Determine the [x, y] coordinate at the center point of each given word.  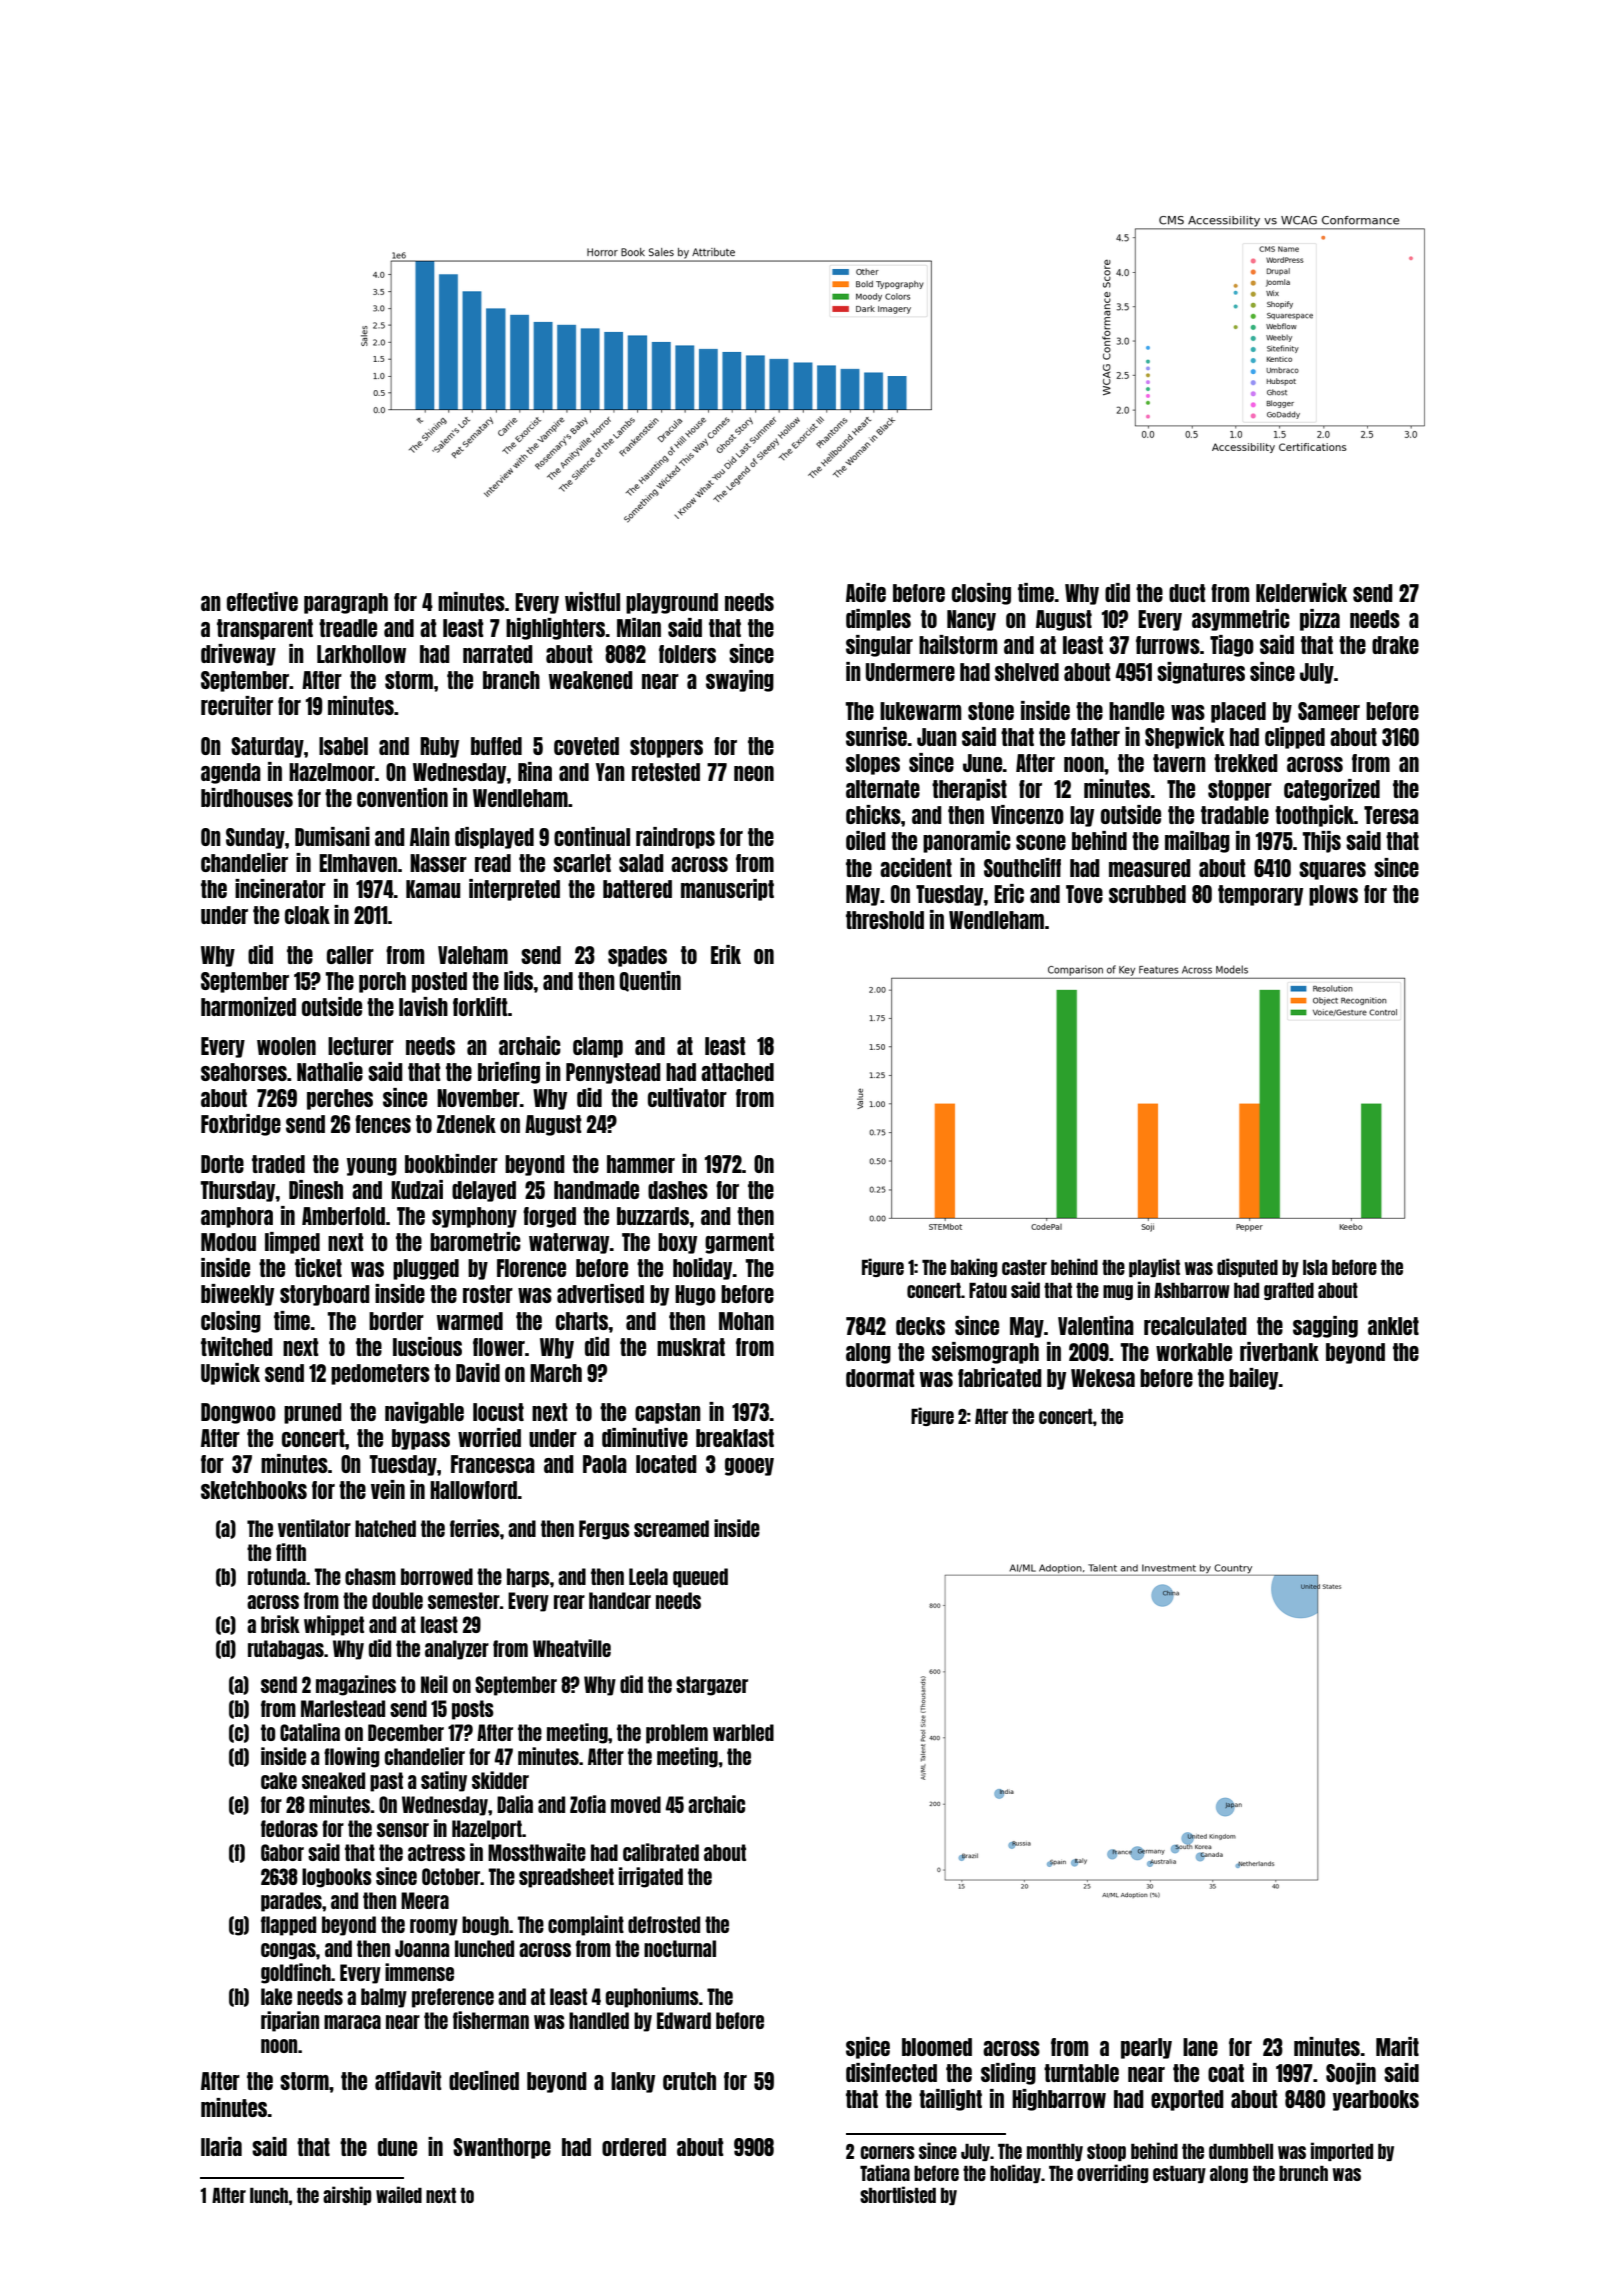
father [1095, 737]
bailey [1253, 1379]
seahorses [244, 1072]
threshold [885, 920]
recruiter [237, 705]
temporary [1260, 895]
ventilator [314, 1528]
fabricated [1000, 1377]
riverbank [1279, 1351]
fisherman [491, 2020]
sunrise [876, 736]
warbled [743, 1732]
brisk [280, 1624]
